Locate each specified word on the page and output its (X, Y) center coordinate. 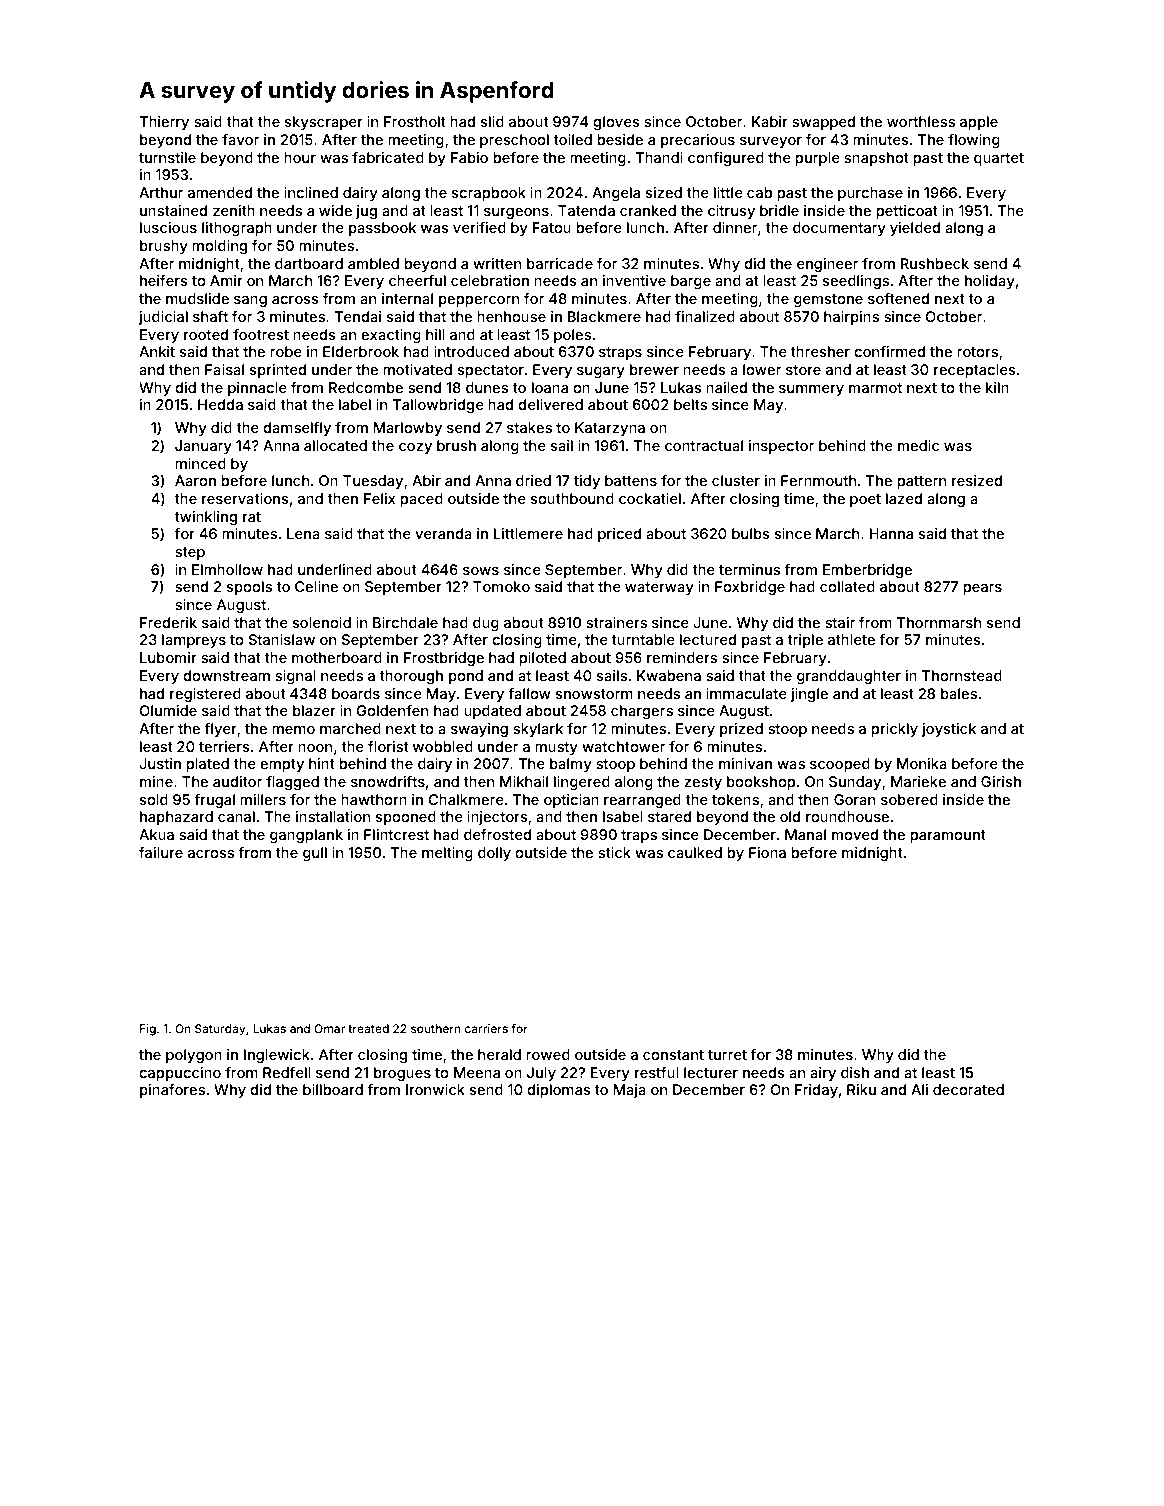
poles (572, 336)
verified (479, 227)
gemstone (828, 300)
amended (220, 192)
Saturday (220, 1030)
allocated (335, 445)
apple (979, 123)
